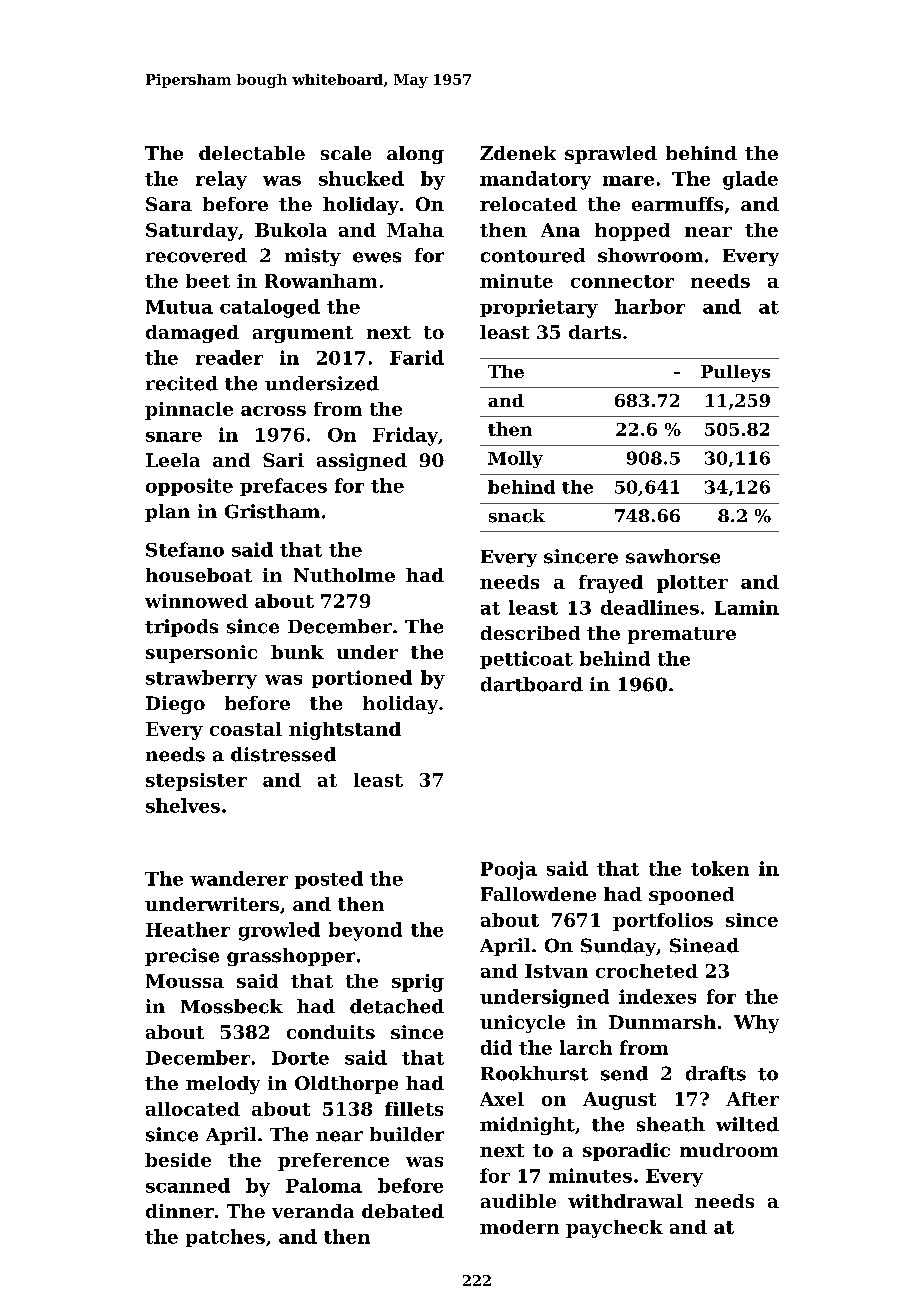 The width and height of the document is (924, 1314). What do you see at coordinates (252, 153) in the document?
I see `delectable` at bounding box center [252, 153].
